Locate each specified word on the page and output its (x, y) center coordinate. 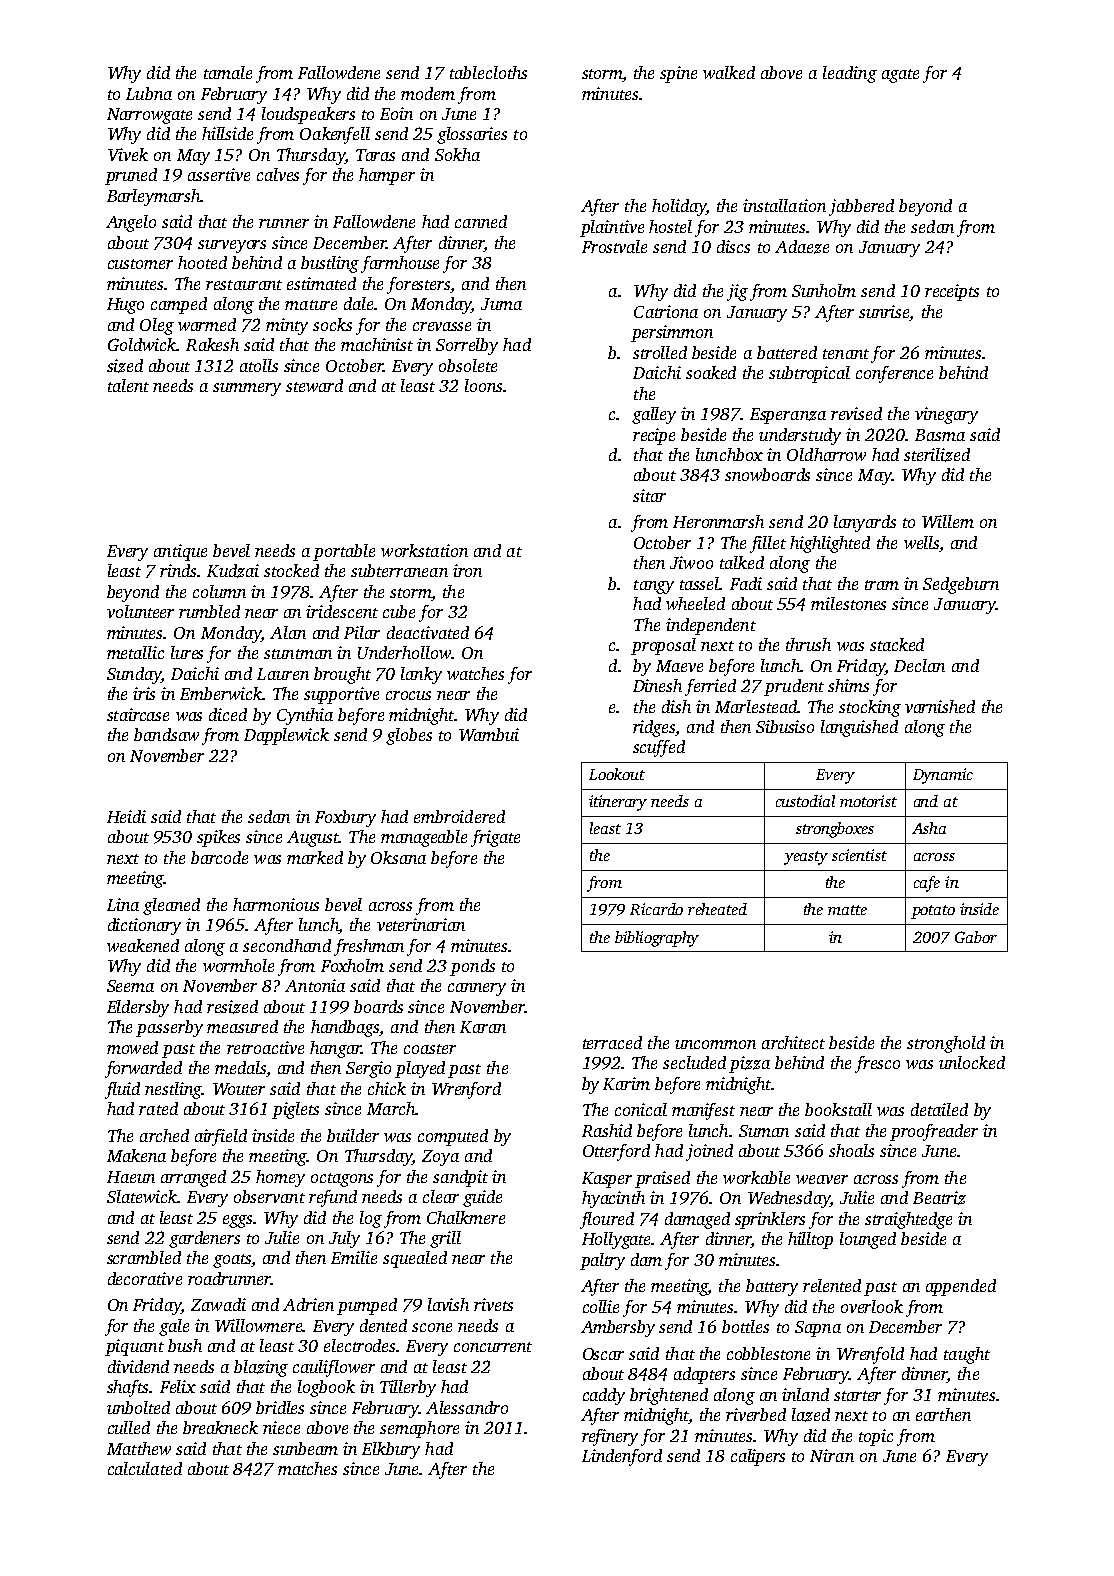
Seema (130, 986)
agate (900, 76)
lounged (868, 1240)
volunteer (140, 611)
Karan (483, 1027)
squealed (415, 1259)
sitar (649, 495)
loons (483, 385)
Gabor (976, 937)
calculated (145, 1468)
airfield (221, 1137)
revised (856, 413)
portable (344, 552)
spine (678, 74)
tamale (228, 72)
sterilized (937, 455)
